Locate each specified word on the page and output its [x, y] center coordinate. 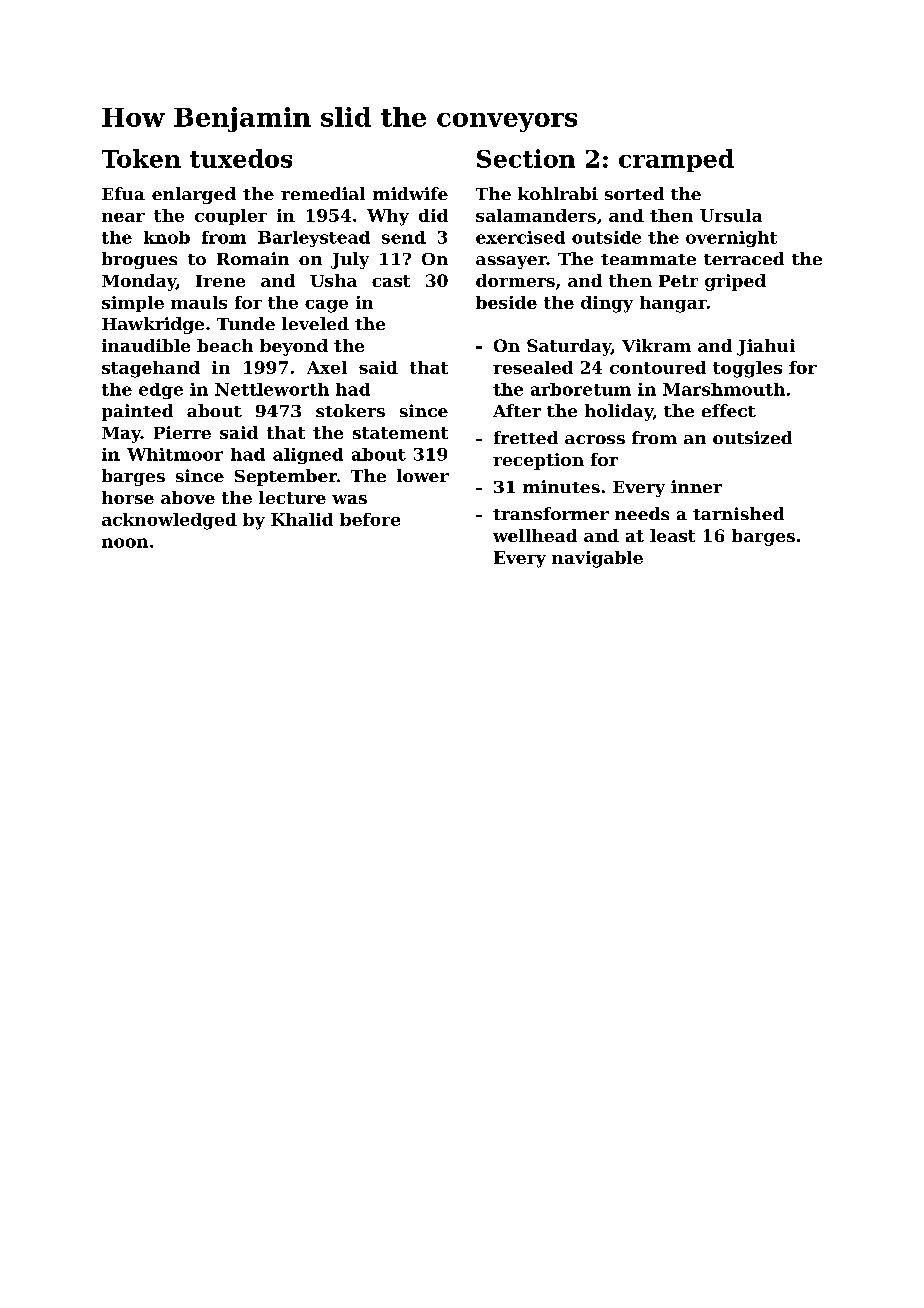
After [517, 410]
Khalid [302, 519]
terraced [744, 258]
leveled [315, 323]
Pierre [182, 432]
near [123, 217]
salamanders [536, 215]
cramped [676, 160]
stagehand [151, 369]
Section [526, 158]
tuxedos [241, 158]
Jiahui [766, 347]
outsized [752, 437]
